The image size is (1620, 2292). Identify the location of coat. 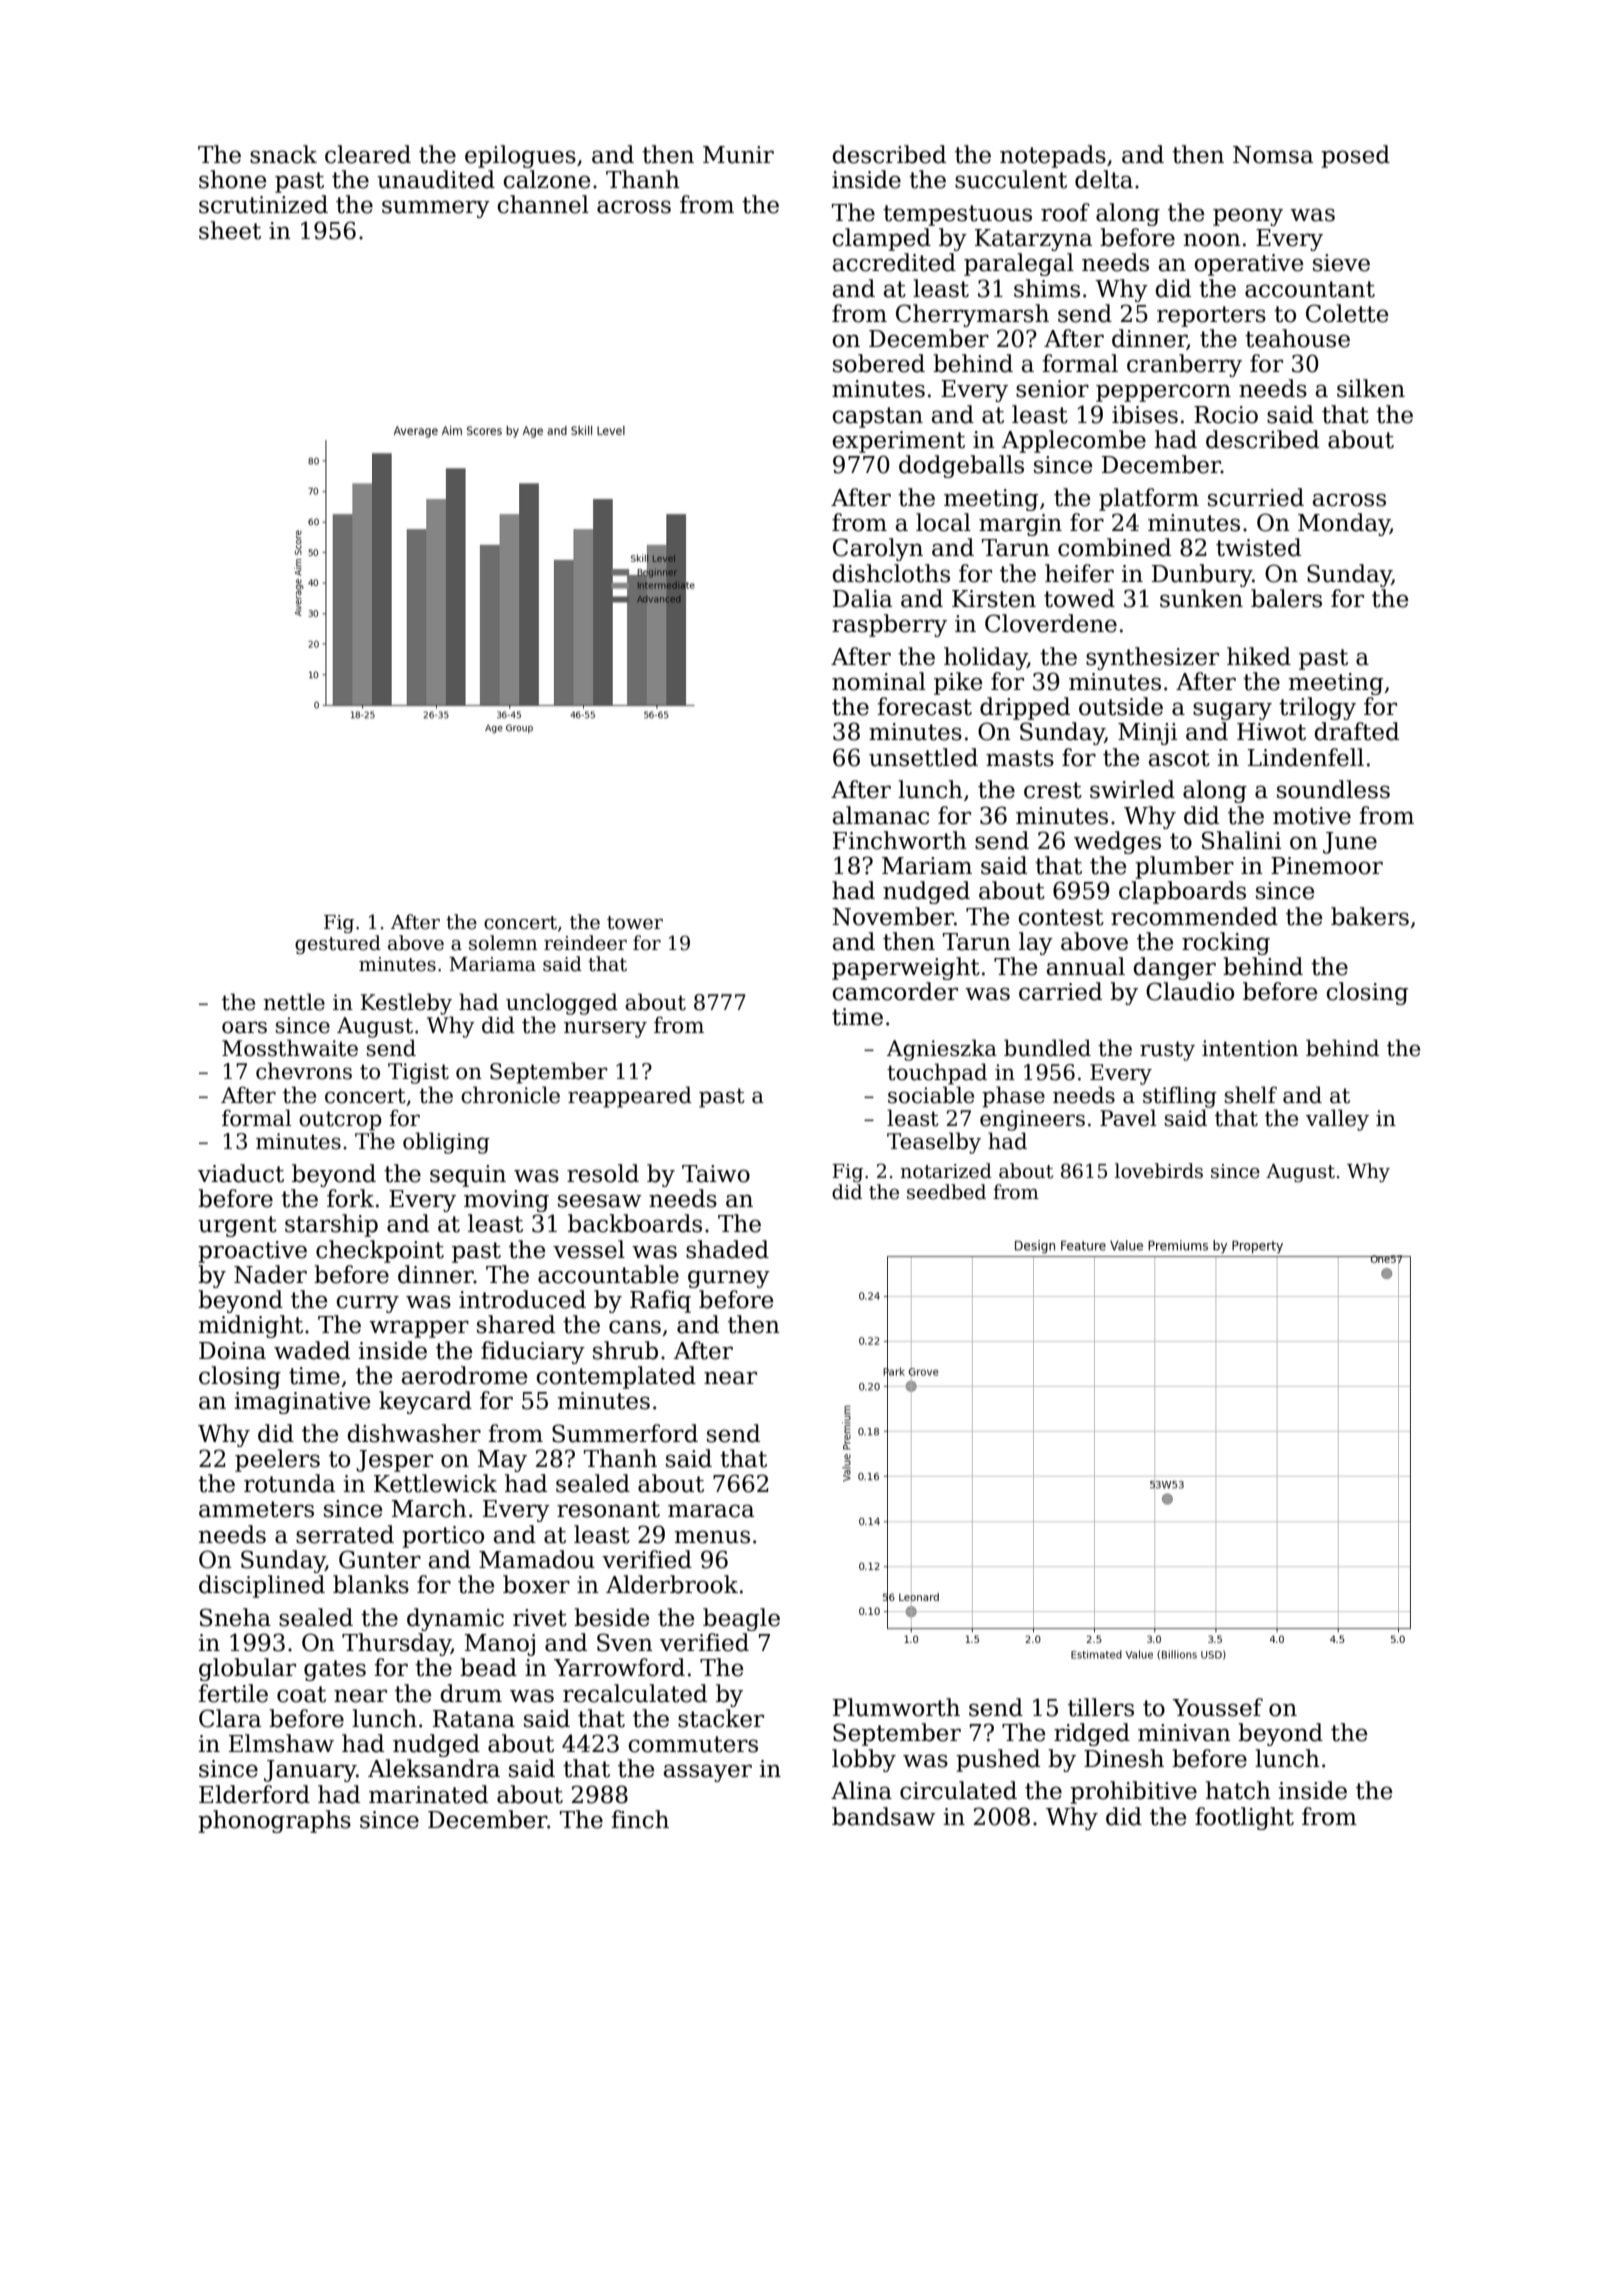
(301, 1694).
